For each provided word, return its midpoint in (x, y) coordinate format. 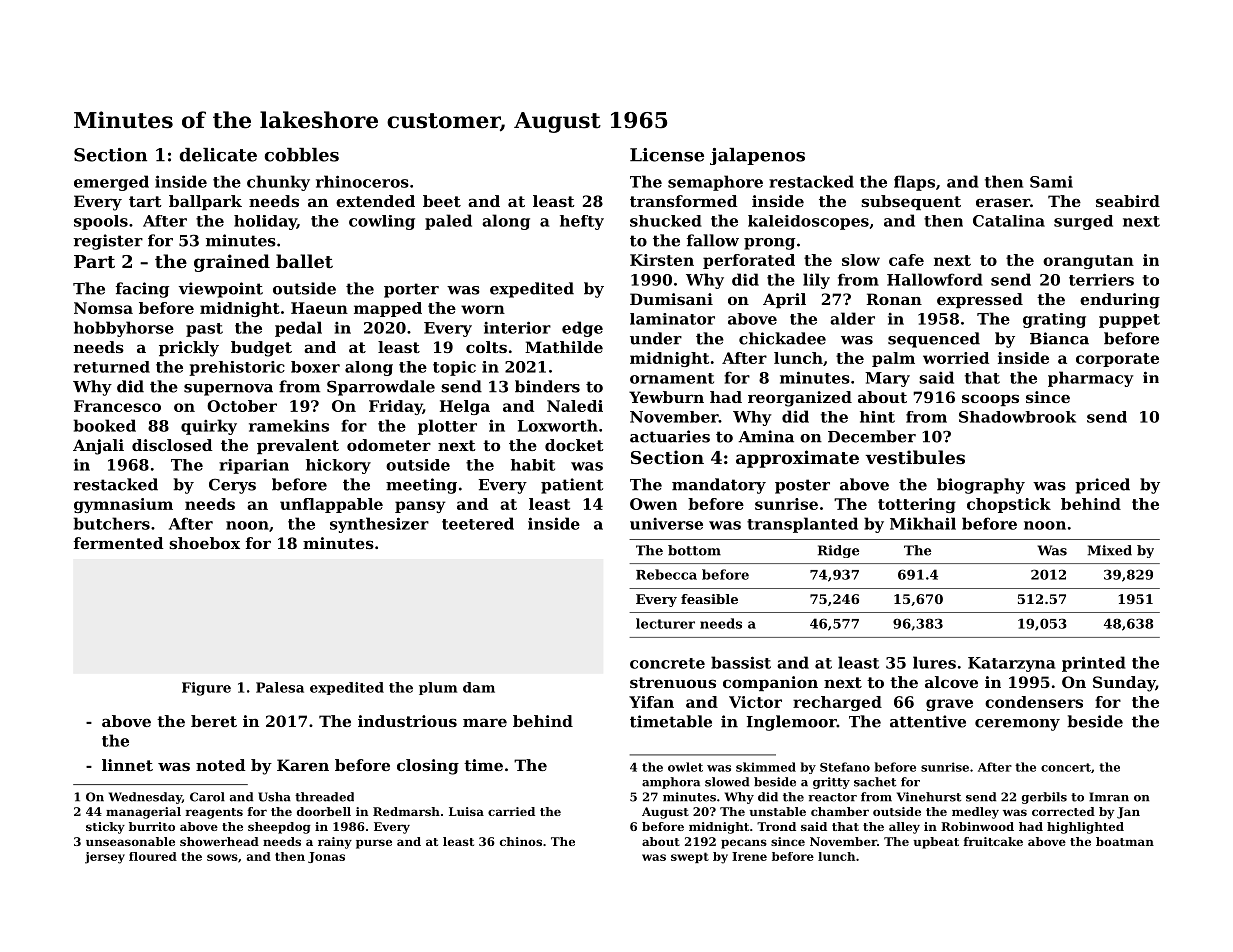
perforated (749, 261)
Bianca (1059, 338)
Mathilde (564, 347)
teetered (478, 523)
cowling (382, 222)
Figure (206, 689)
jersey (105, 858)
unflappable (331, 505)
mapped (388, 309)
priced (1102, 486)
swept (690, 857)
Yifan (651, 702)
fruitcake (993, 841)
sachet (875, 782)
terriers (1101, 279)
